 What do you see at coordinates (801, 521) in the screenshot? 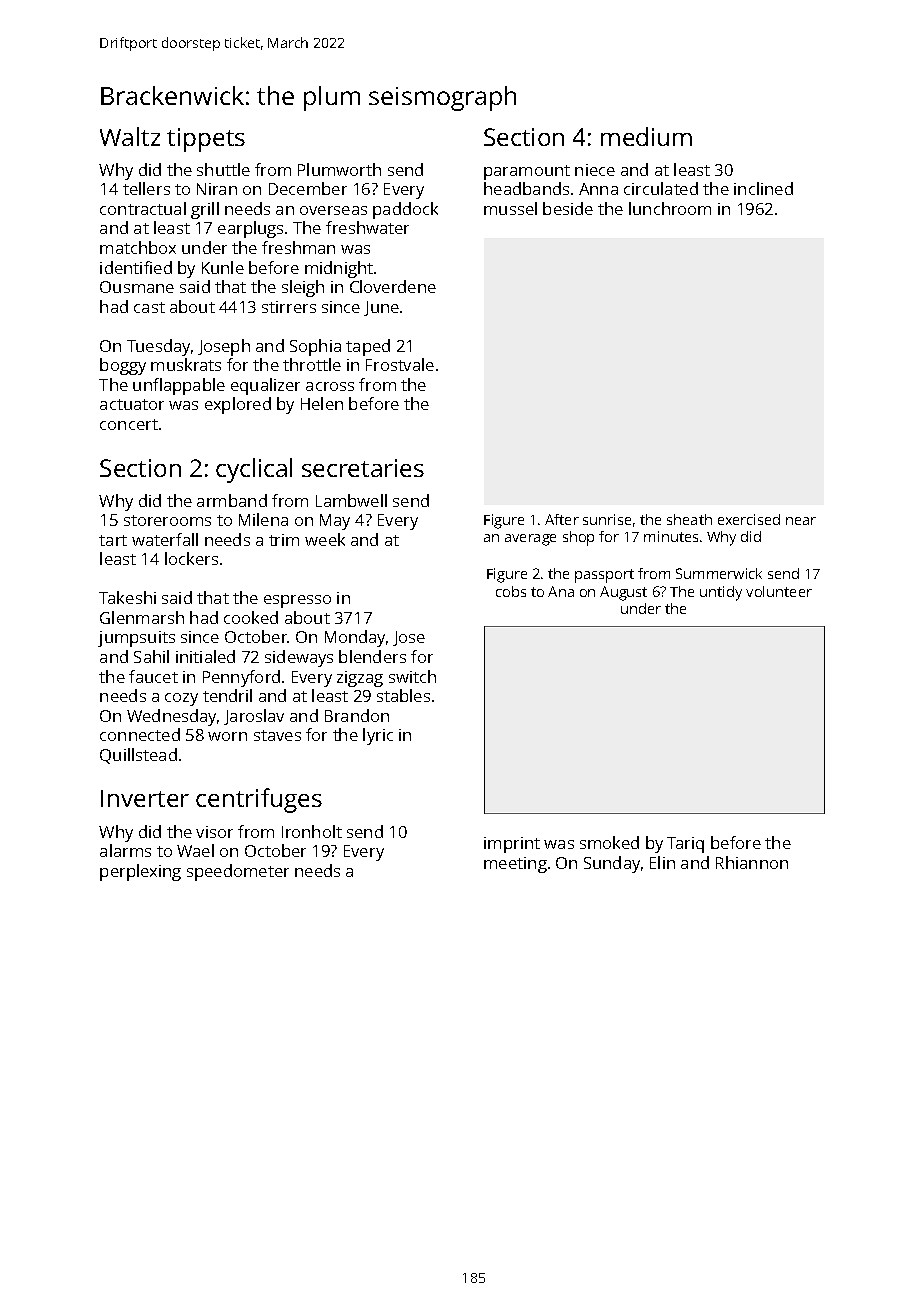
I see `near` at bounding box center [801, 521].
